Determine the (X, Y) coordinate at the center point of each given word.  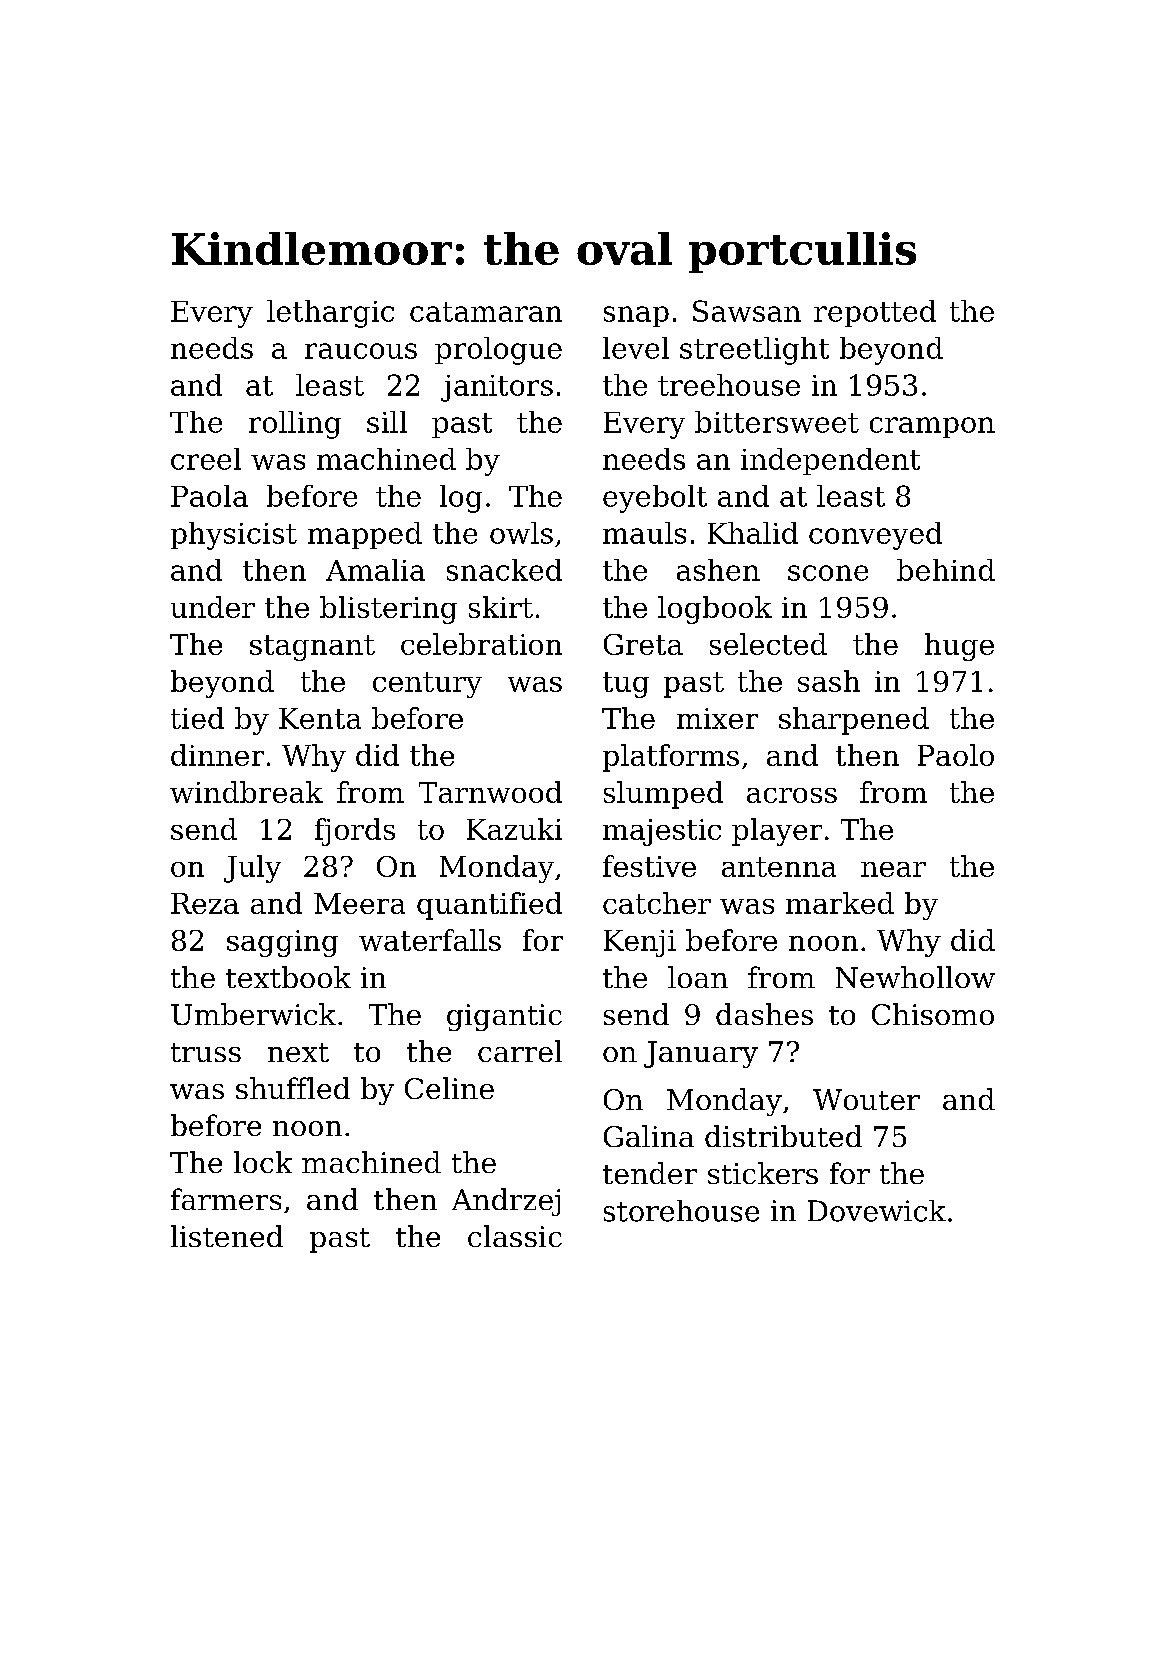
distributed (783, 1136)
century (427, 685)
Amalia (375, 570)
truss (206, 1052)
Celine (449, 1088)
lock (263, 1162)
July (252, 869)
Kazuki (514, 829)
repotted (875, 313)
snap (636, 316)
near (893, 869)
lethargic (330, 314)
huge (959, 647)
